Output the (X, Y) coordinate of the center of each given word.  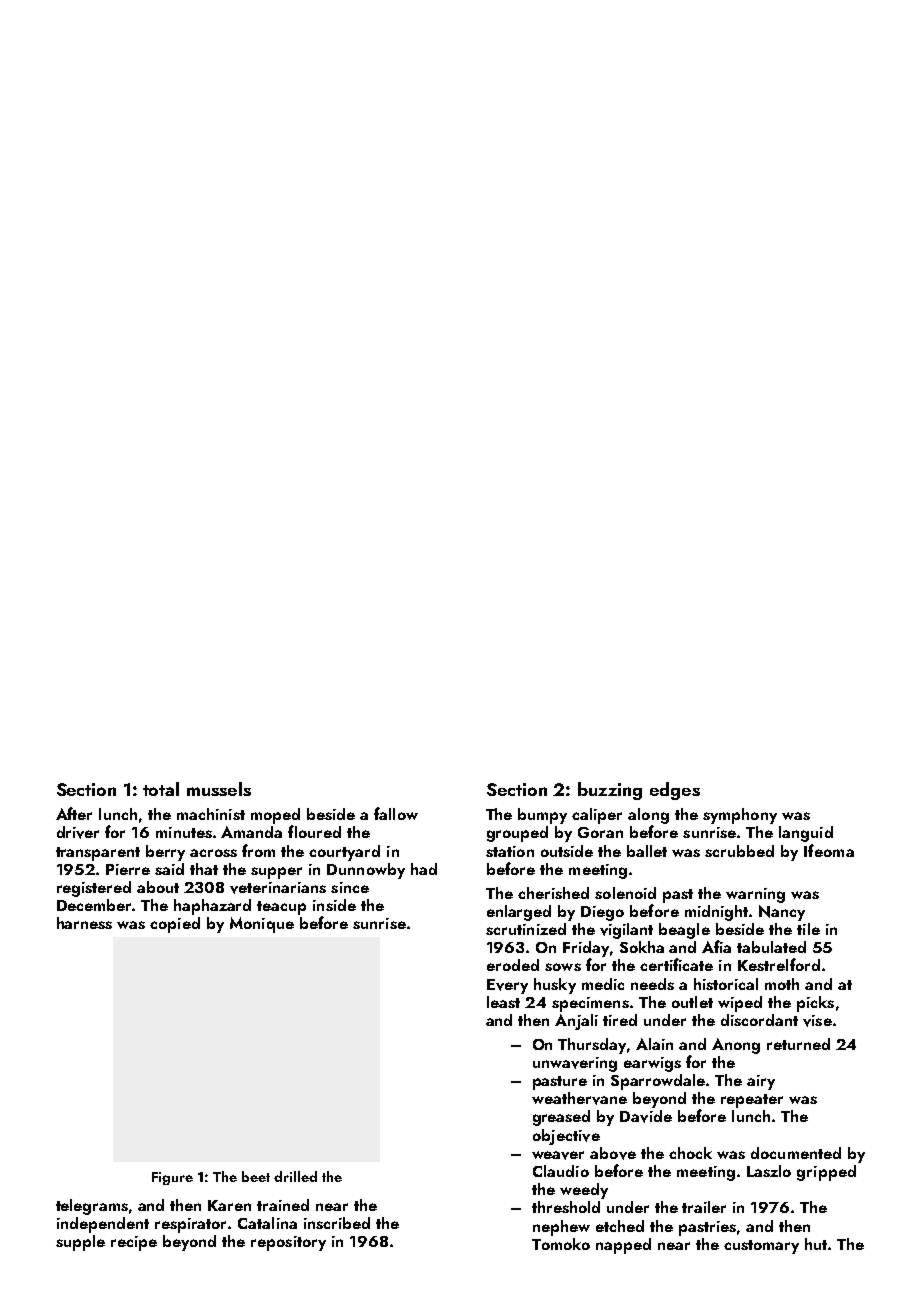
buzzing (610, 791)
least (503, 1002)
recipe (134, 1243)
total (161, 789)
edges (675, 791)
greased (561, 1118)
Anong (736, 1046)
